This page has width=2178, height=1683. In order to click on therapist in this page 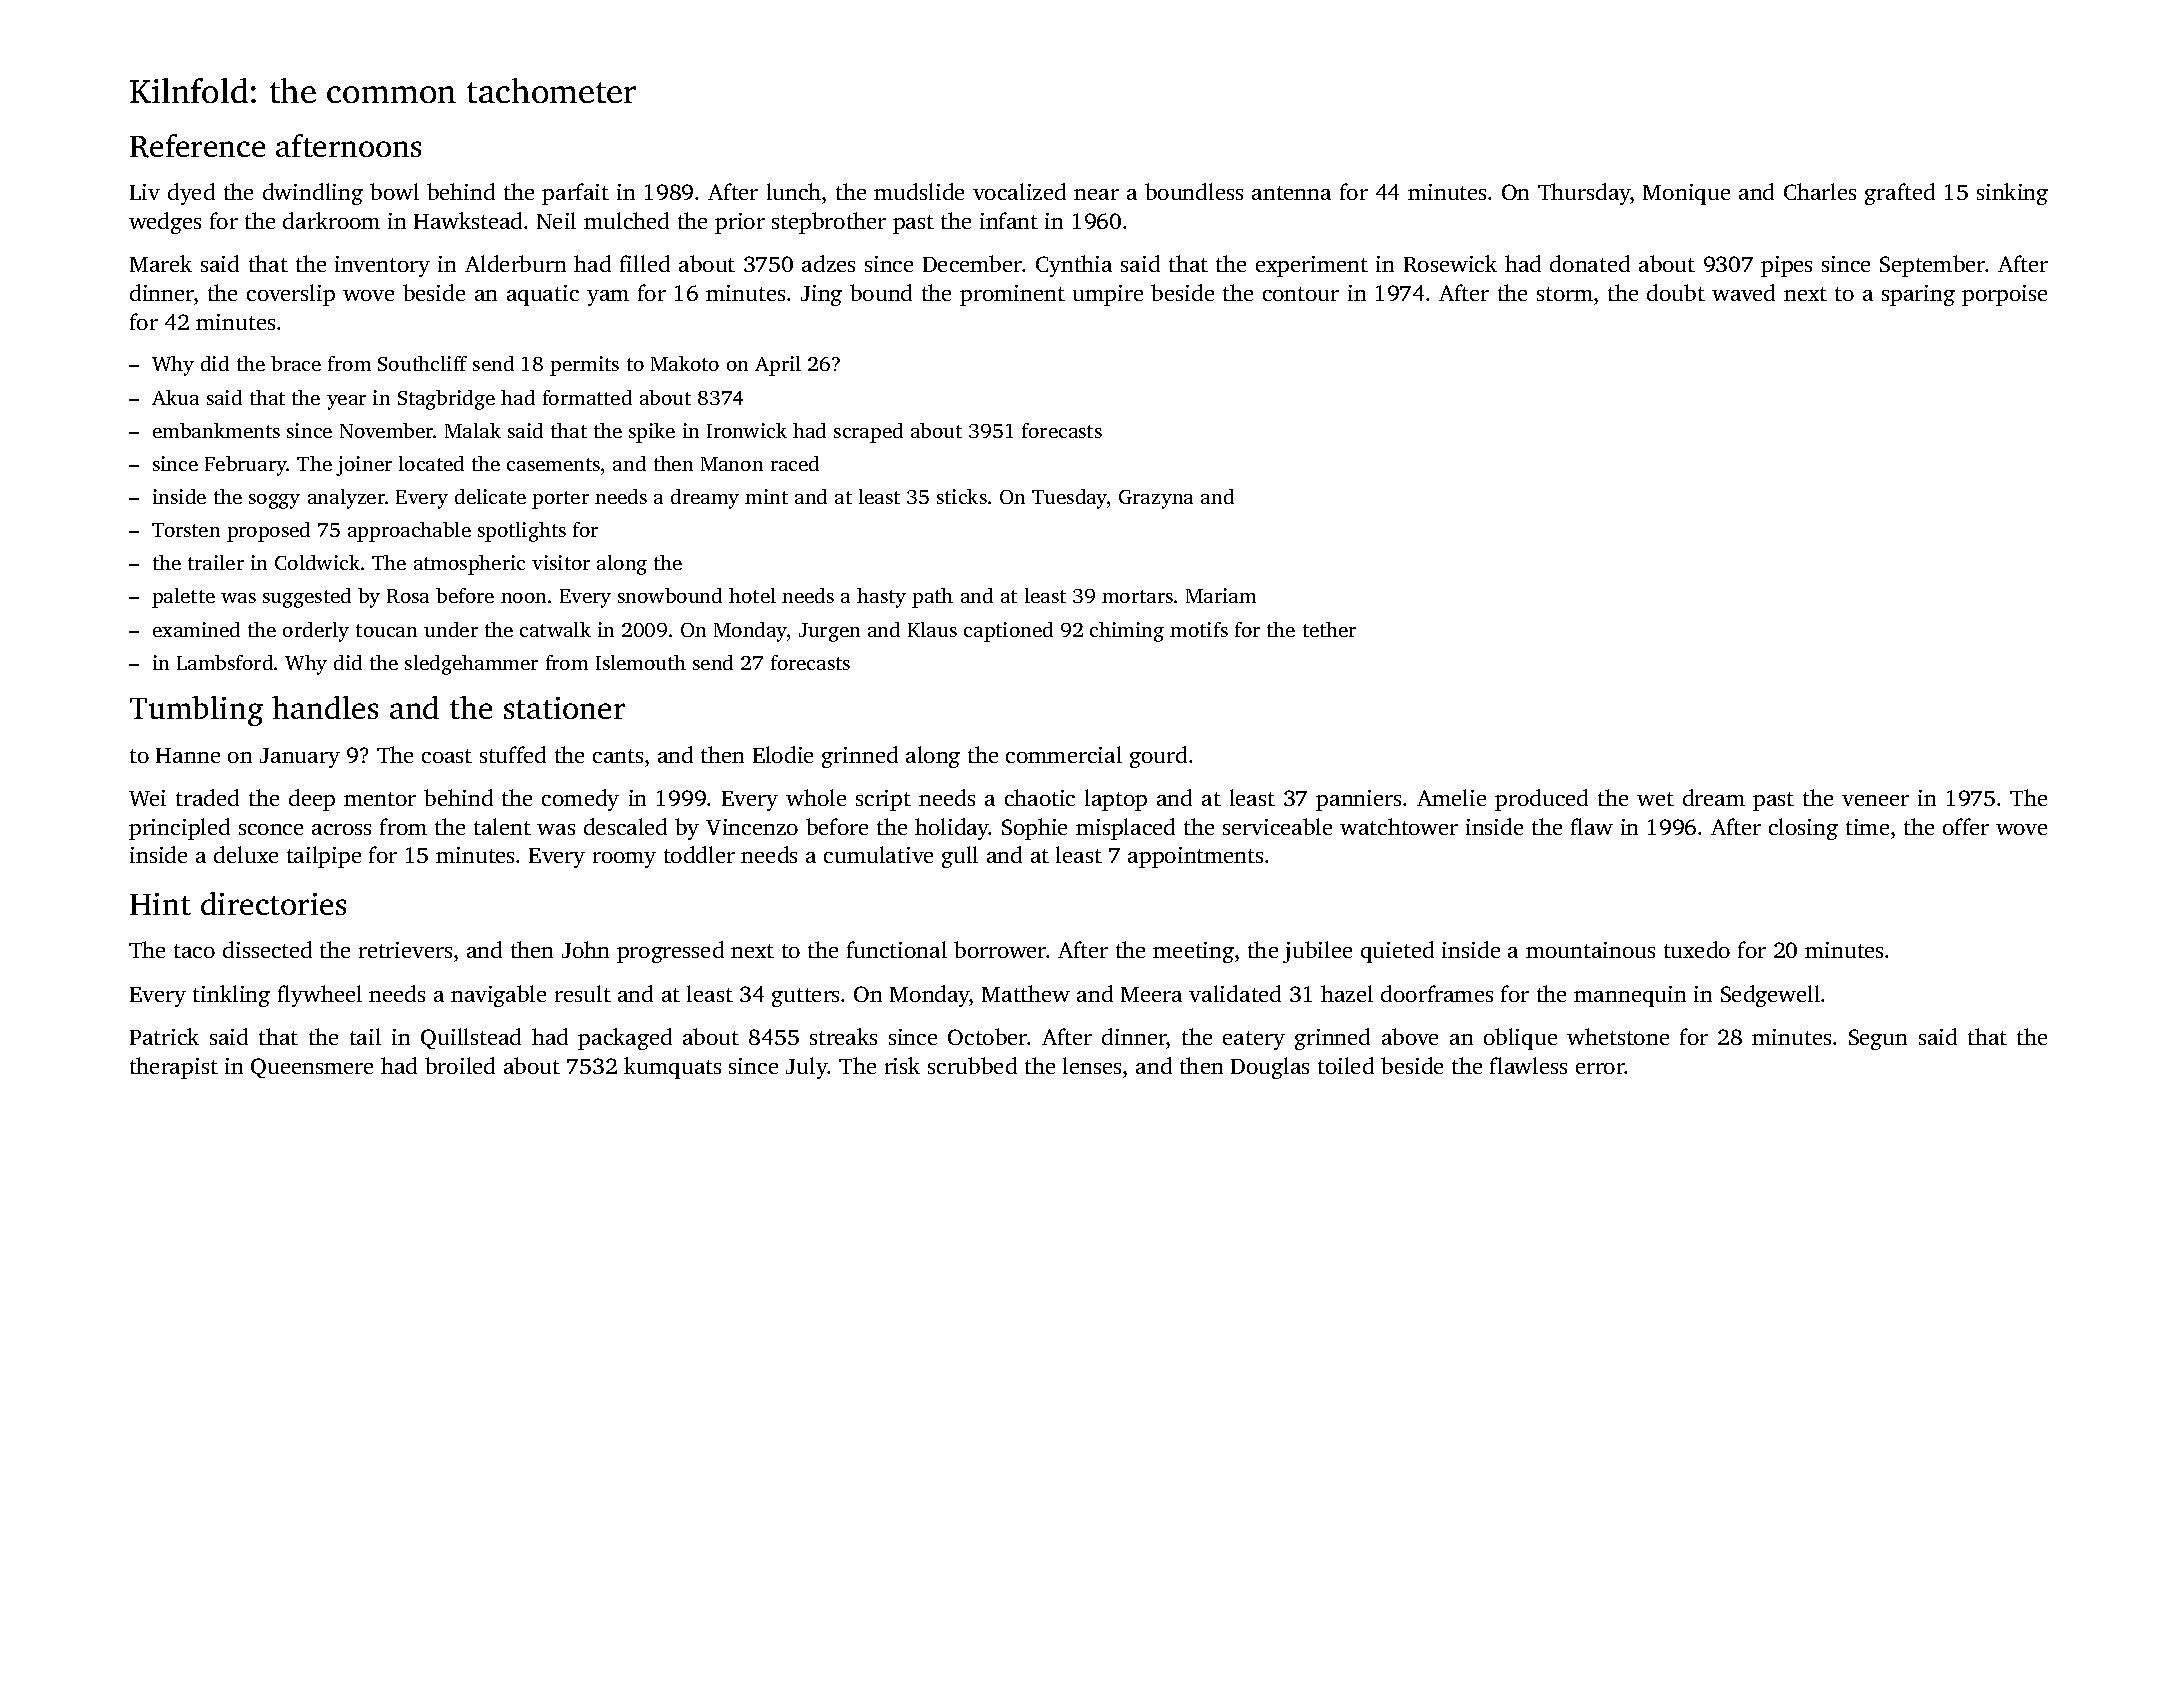, I will do `click(174, 1068)`.
